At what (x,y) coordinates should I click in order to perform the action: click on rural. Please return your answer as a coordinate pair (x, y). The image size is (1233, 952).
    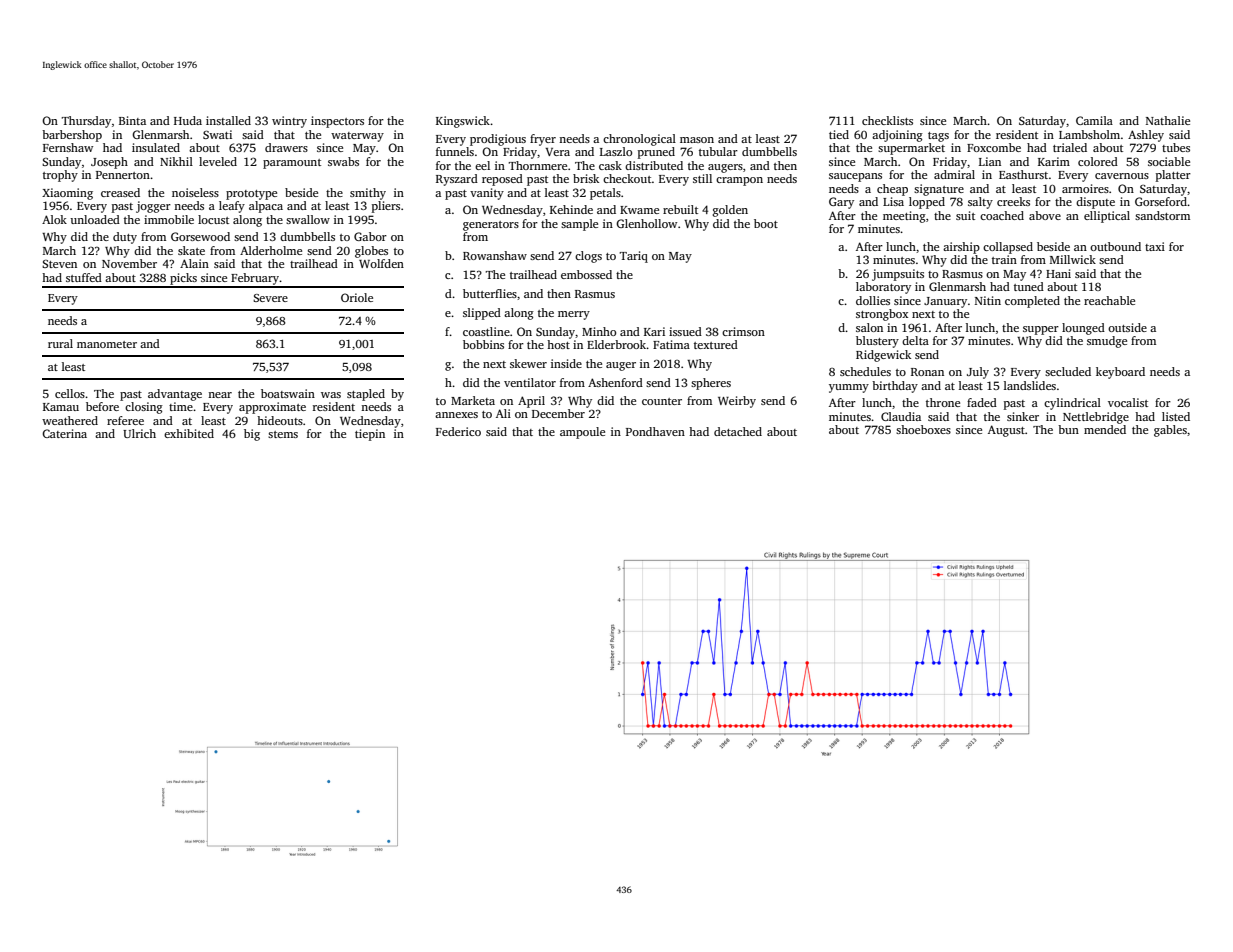
    Looking at the image, I should click on (60, 343).
